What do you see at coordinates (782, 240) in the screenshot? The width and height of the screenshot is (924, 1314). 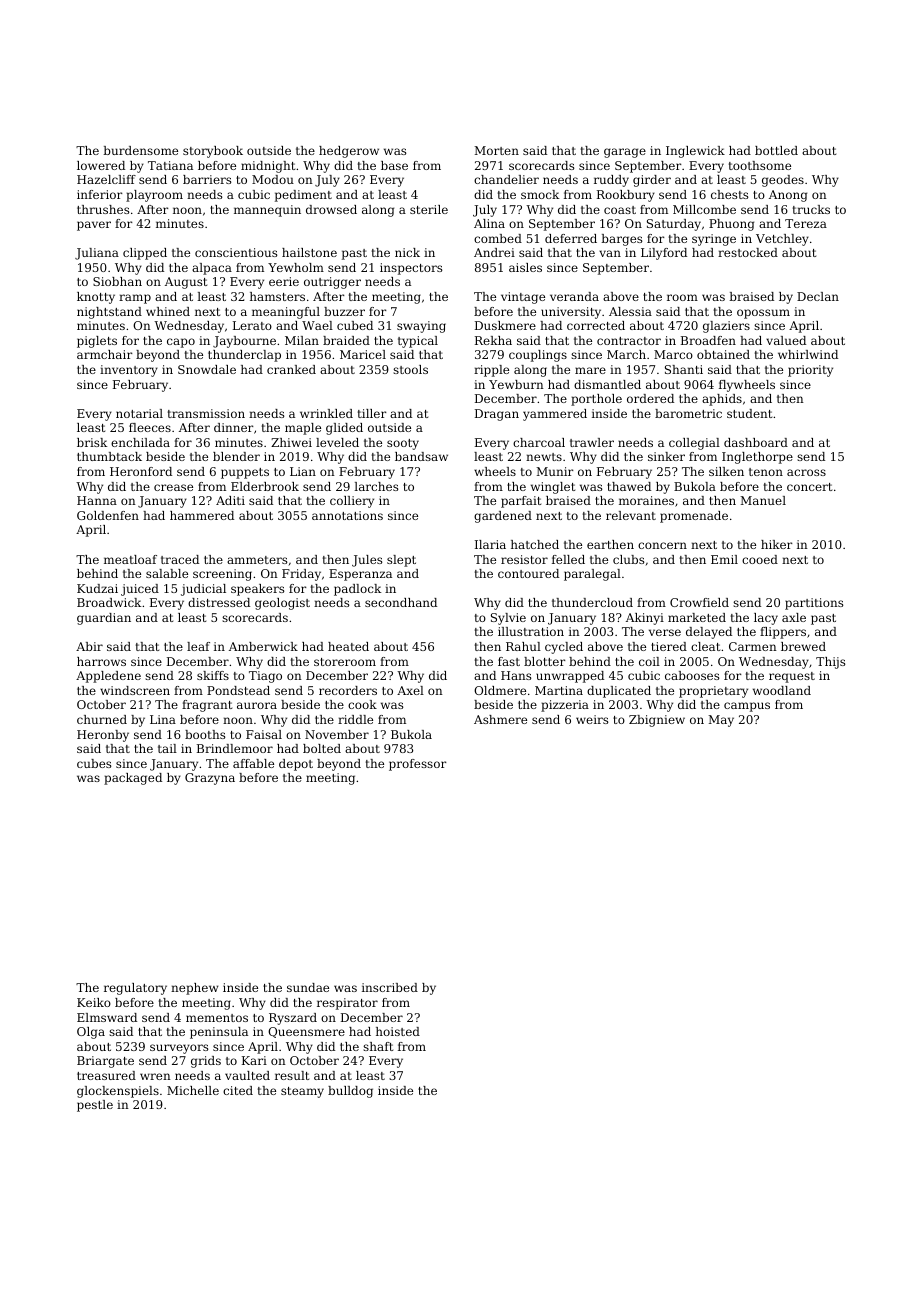 I see `Vetchley` at bounding box center [782, 240].
